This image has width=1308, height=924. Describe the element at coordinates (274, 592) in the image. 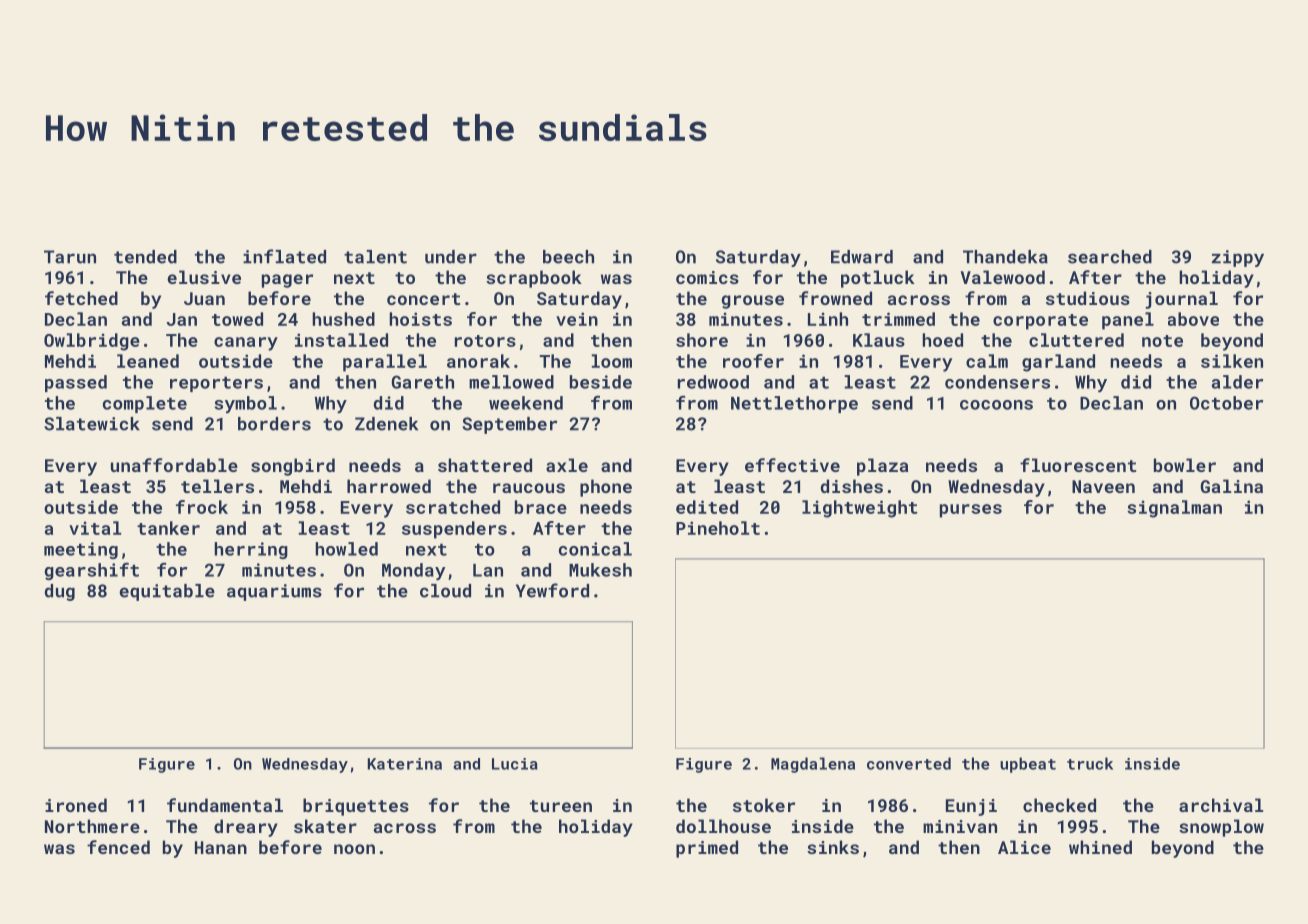

I see `aquariums` at that location.
